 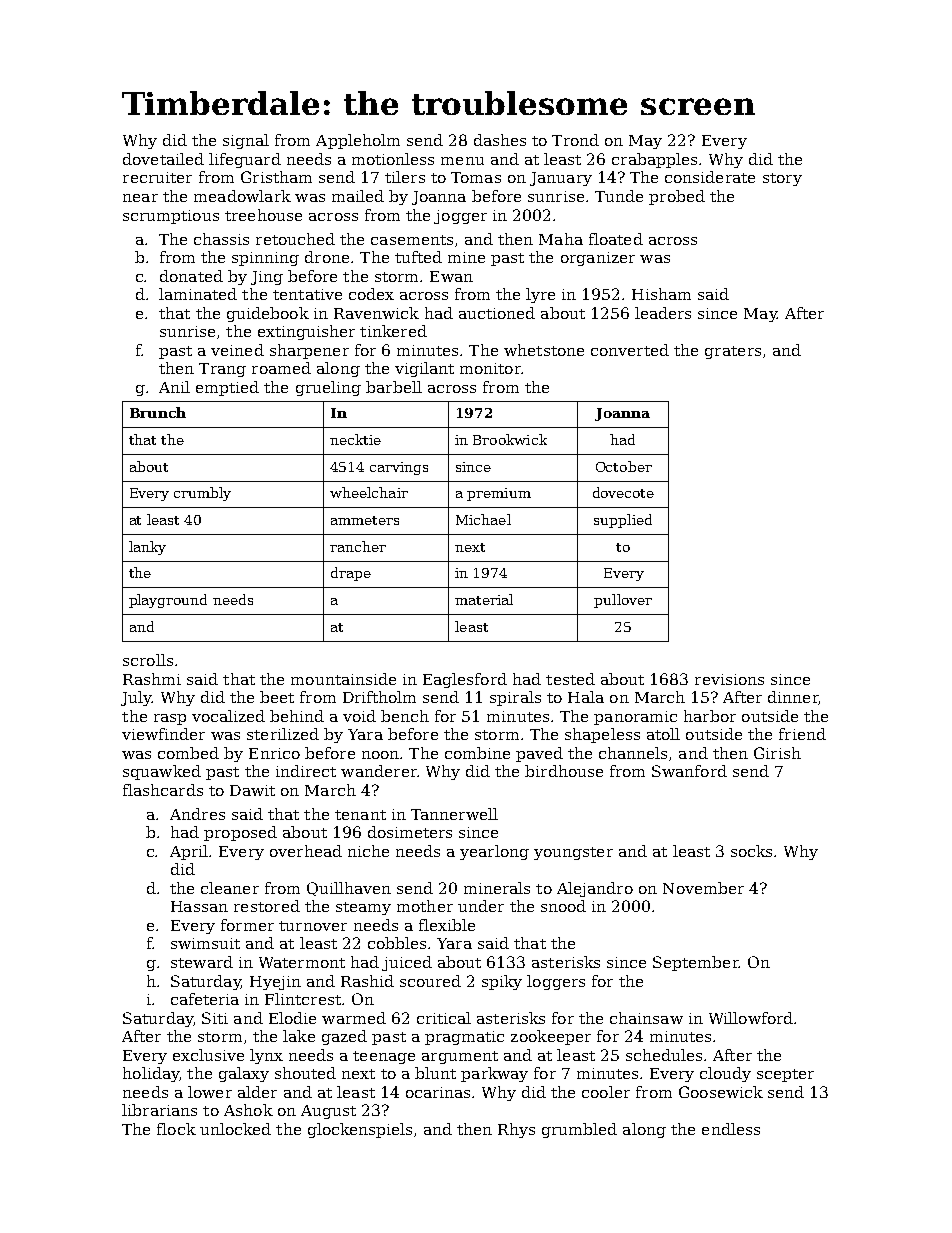 I want to click on dovecote, so click(x=623, y=492).
